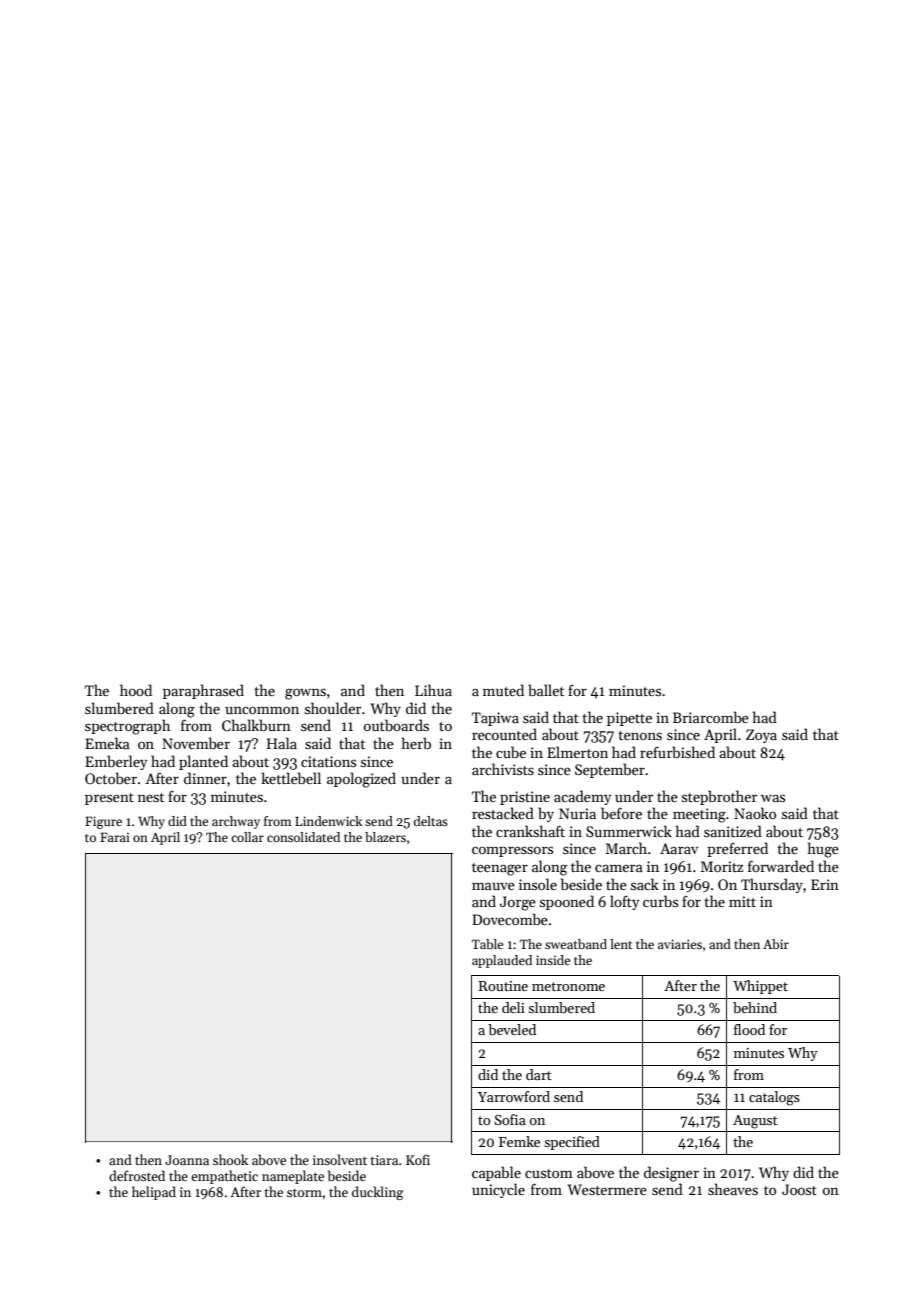  Describe the element at coordinates (510, 1119) in the document. I see `Sofia` at that location.
